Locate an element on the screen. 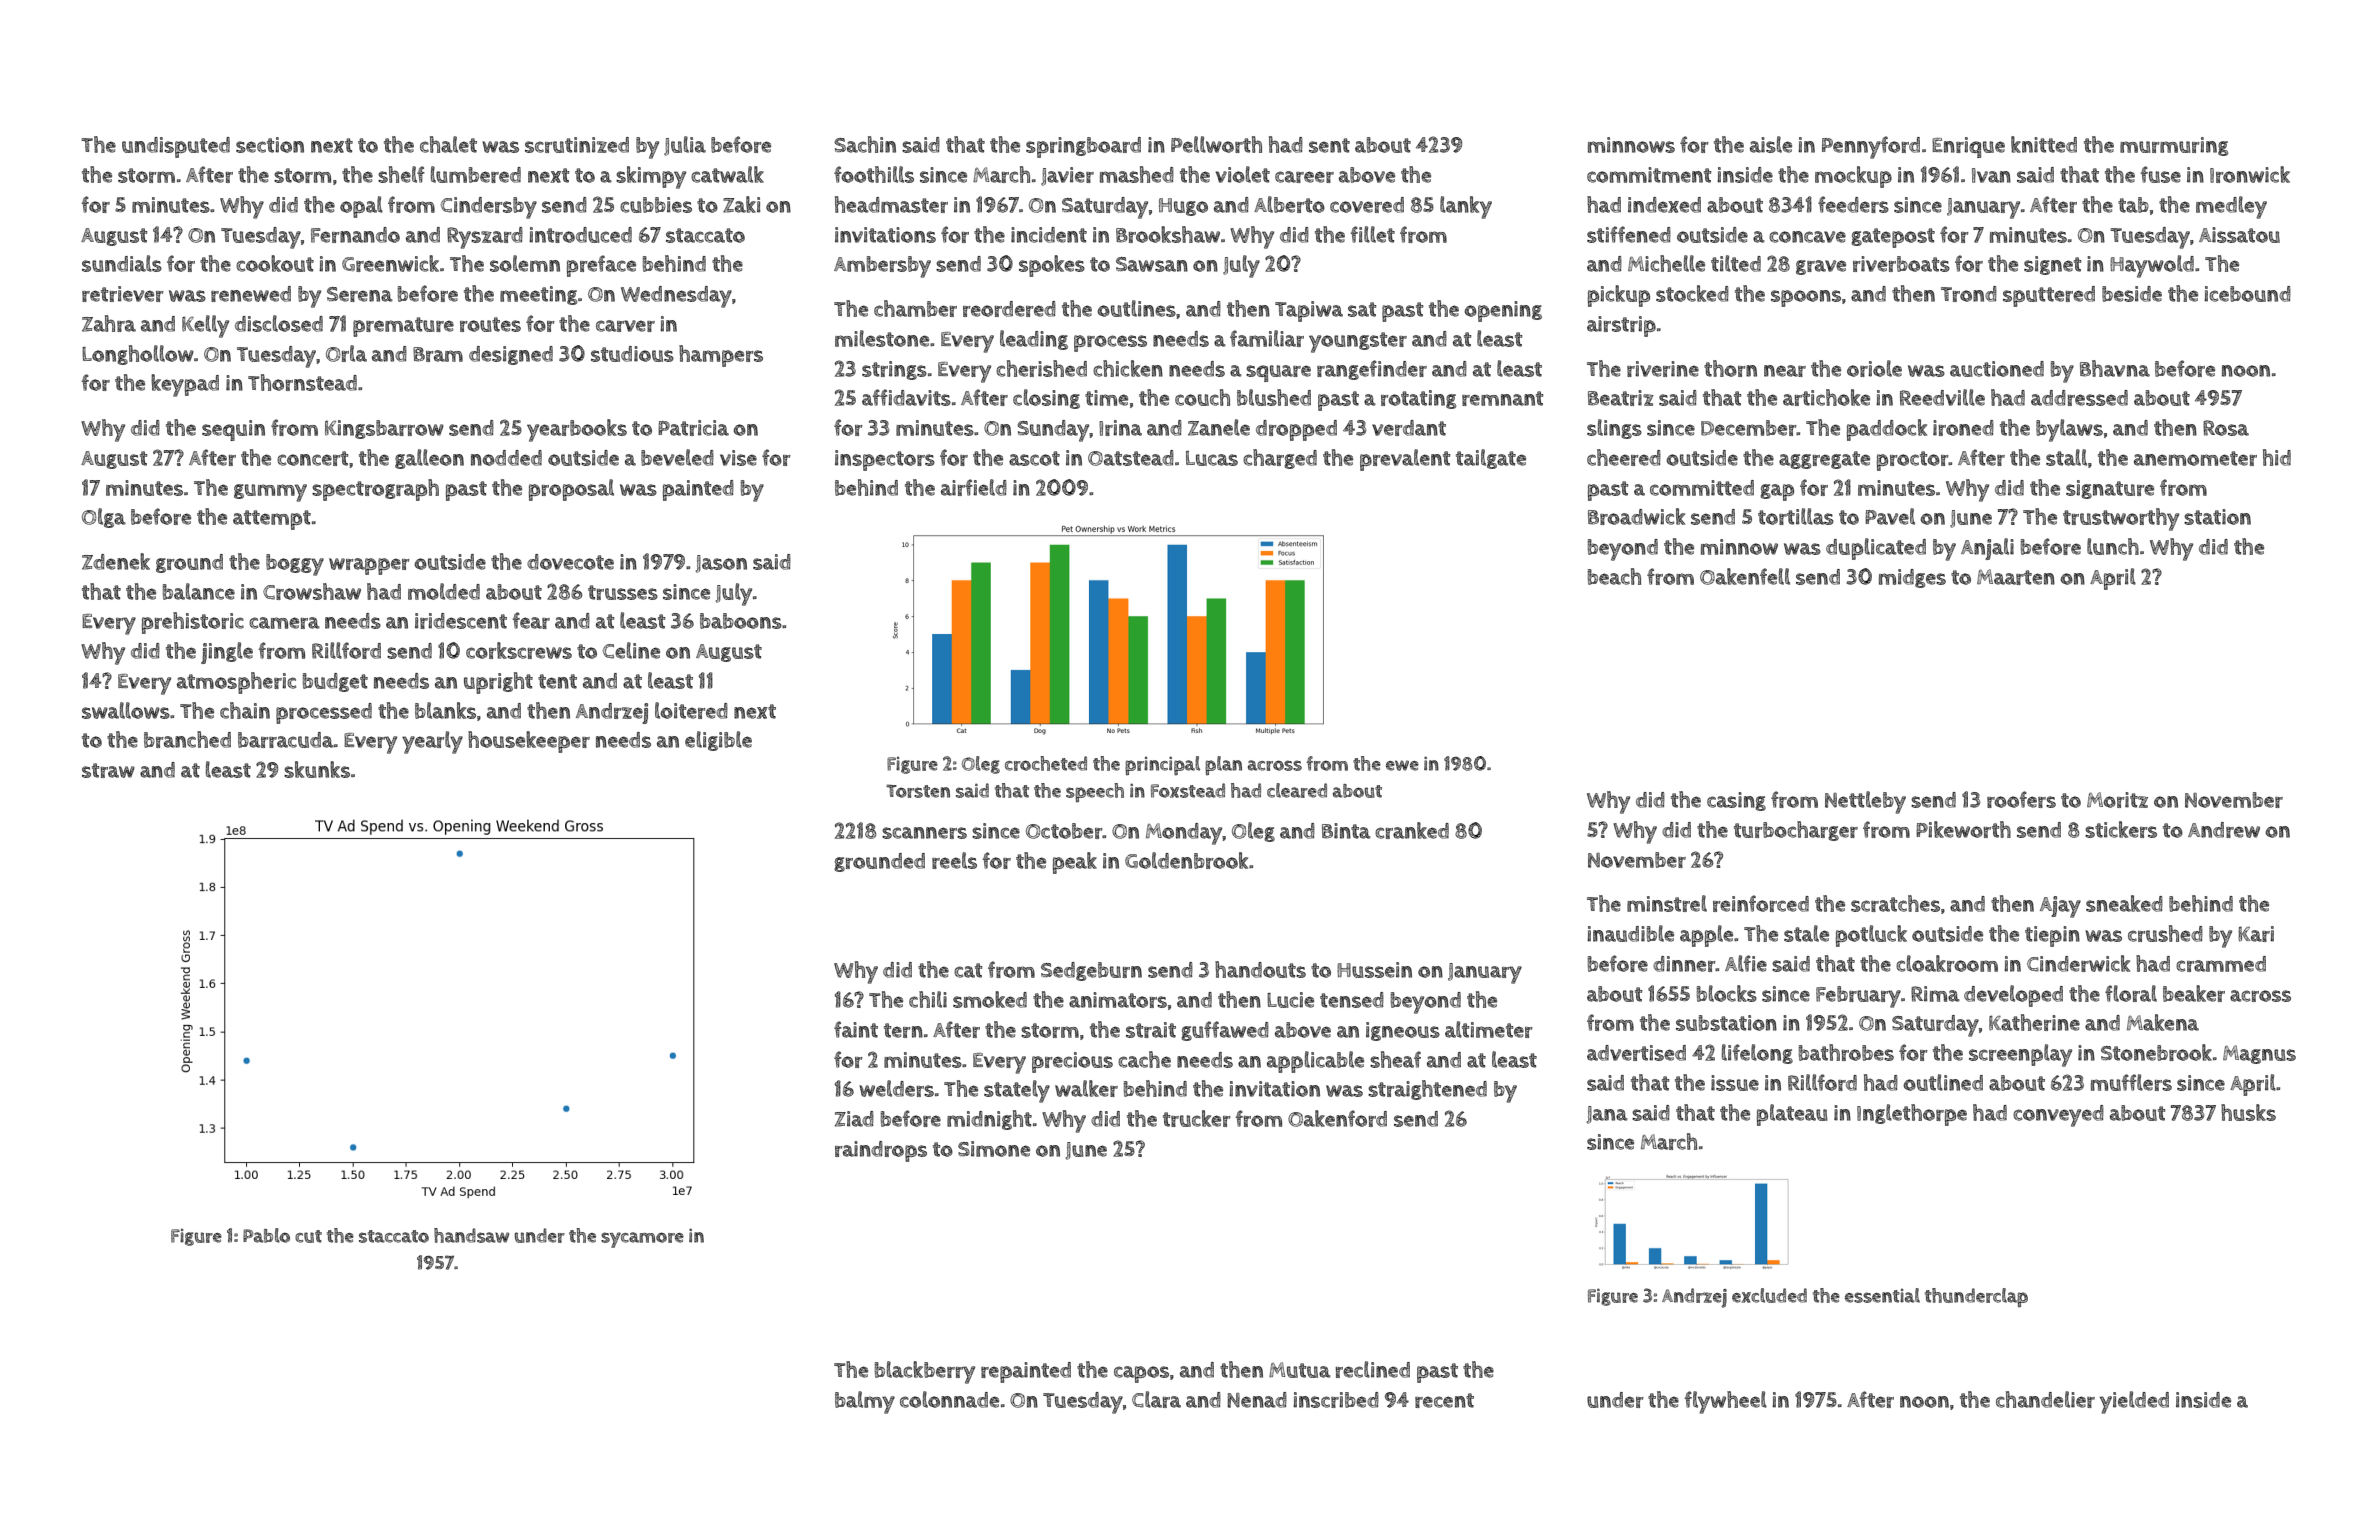  proposal is located at coordinates (571, 490).
